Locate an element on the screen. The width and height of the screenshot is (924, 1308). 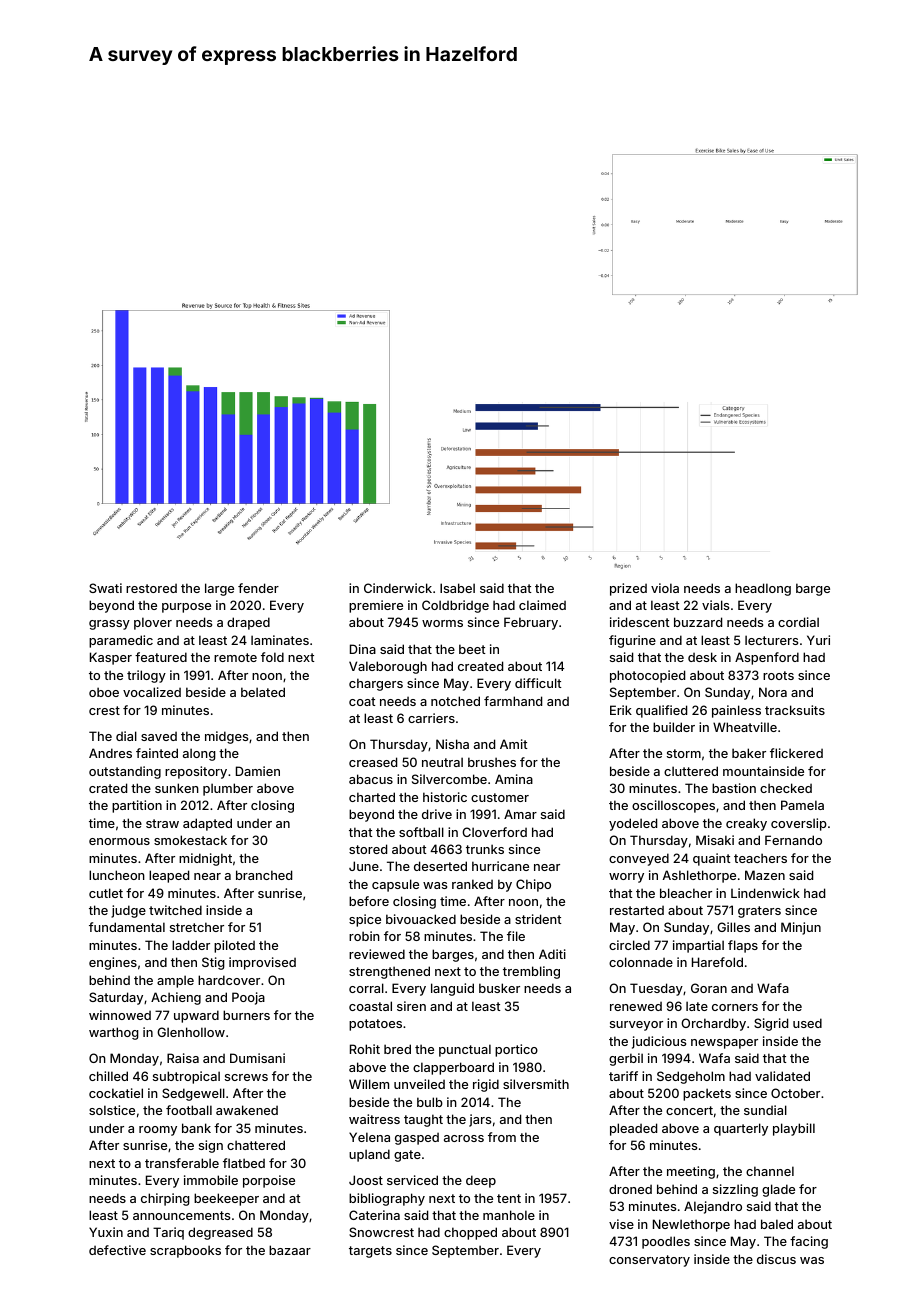
bibliography is located at coordinates (387, 1199).
